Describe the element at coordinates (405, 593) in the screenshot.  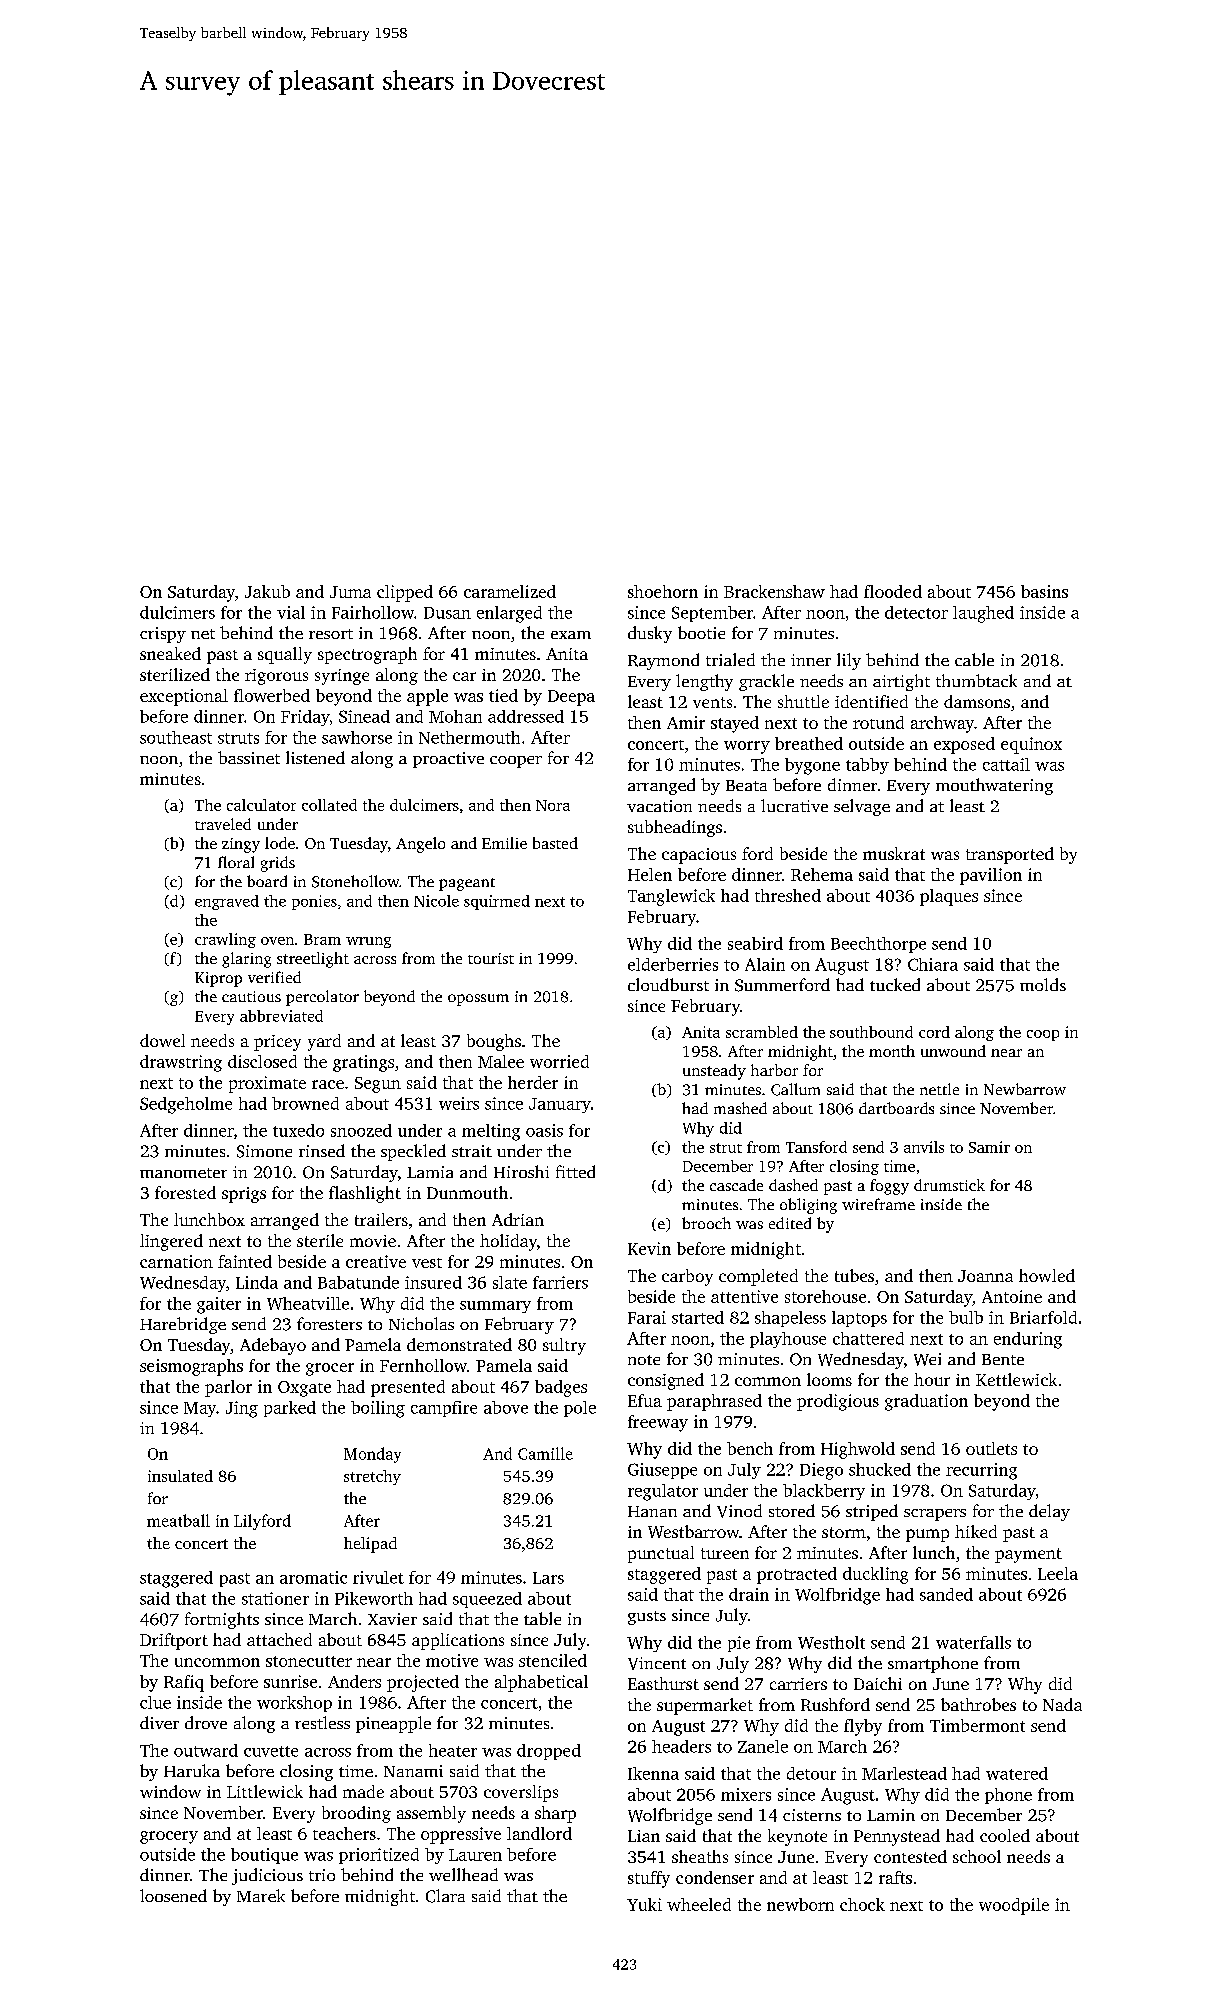
I see `clipped` at that location.
